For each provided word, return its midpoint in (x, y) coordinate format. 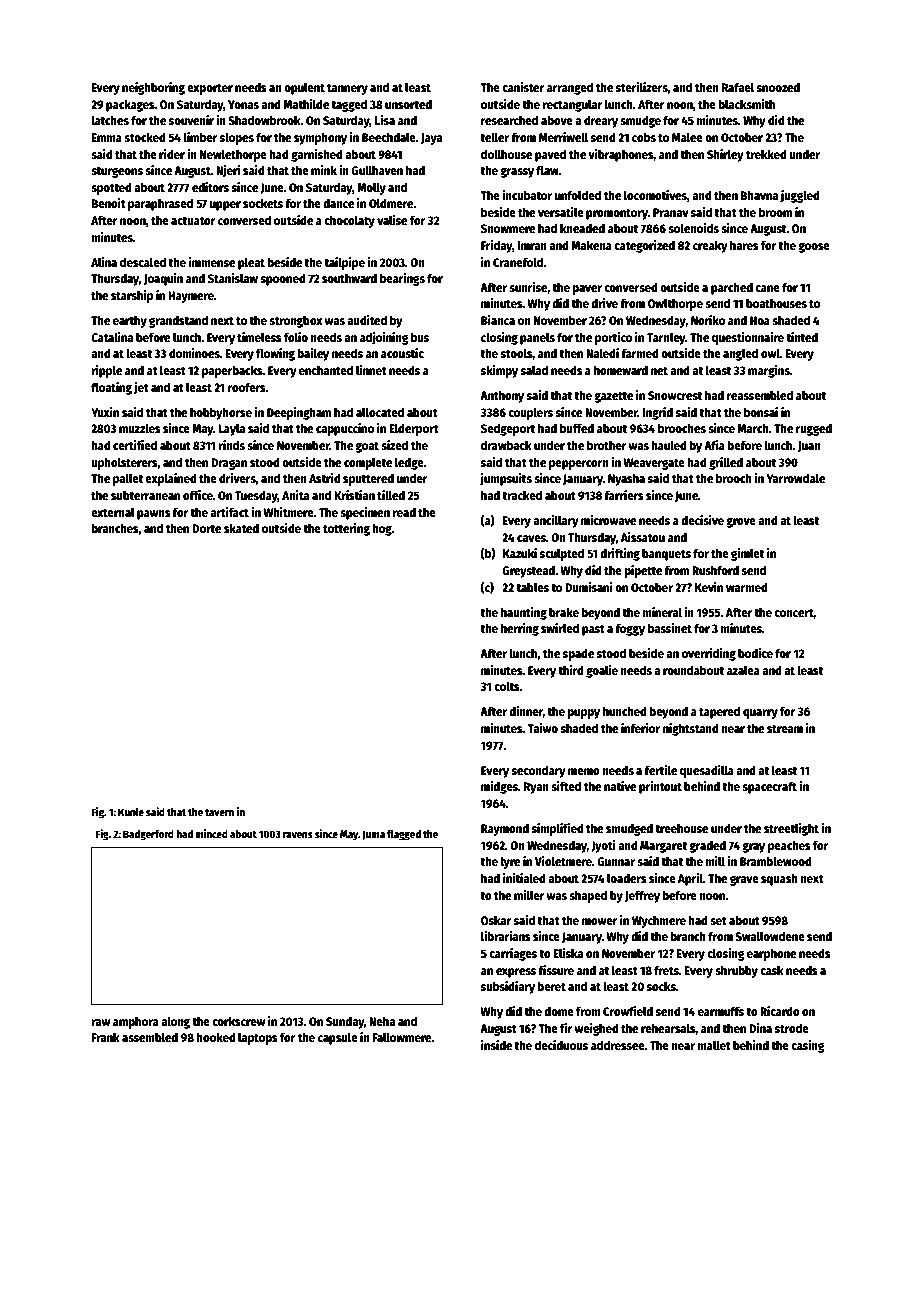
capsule (338, 1038)
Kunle (131, 812)
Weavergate (654, 464)
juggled (800, 196)
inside (496, 1045)
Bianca (498, 320)
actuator (193, 221)
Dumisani (589, 587)
